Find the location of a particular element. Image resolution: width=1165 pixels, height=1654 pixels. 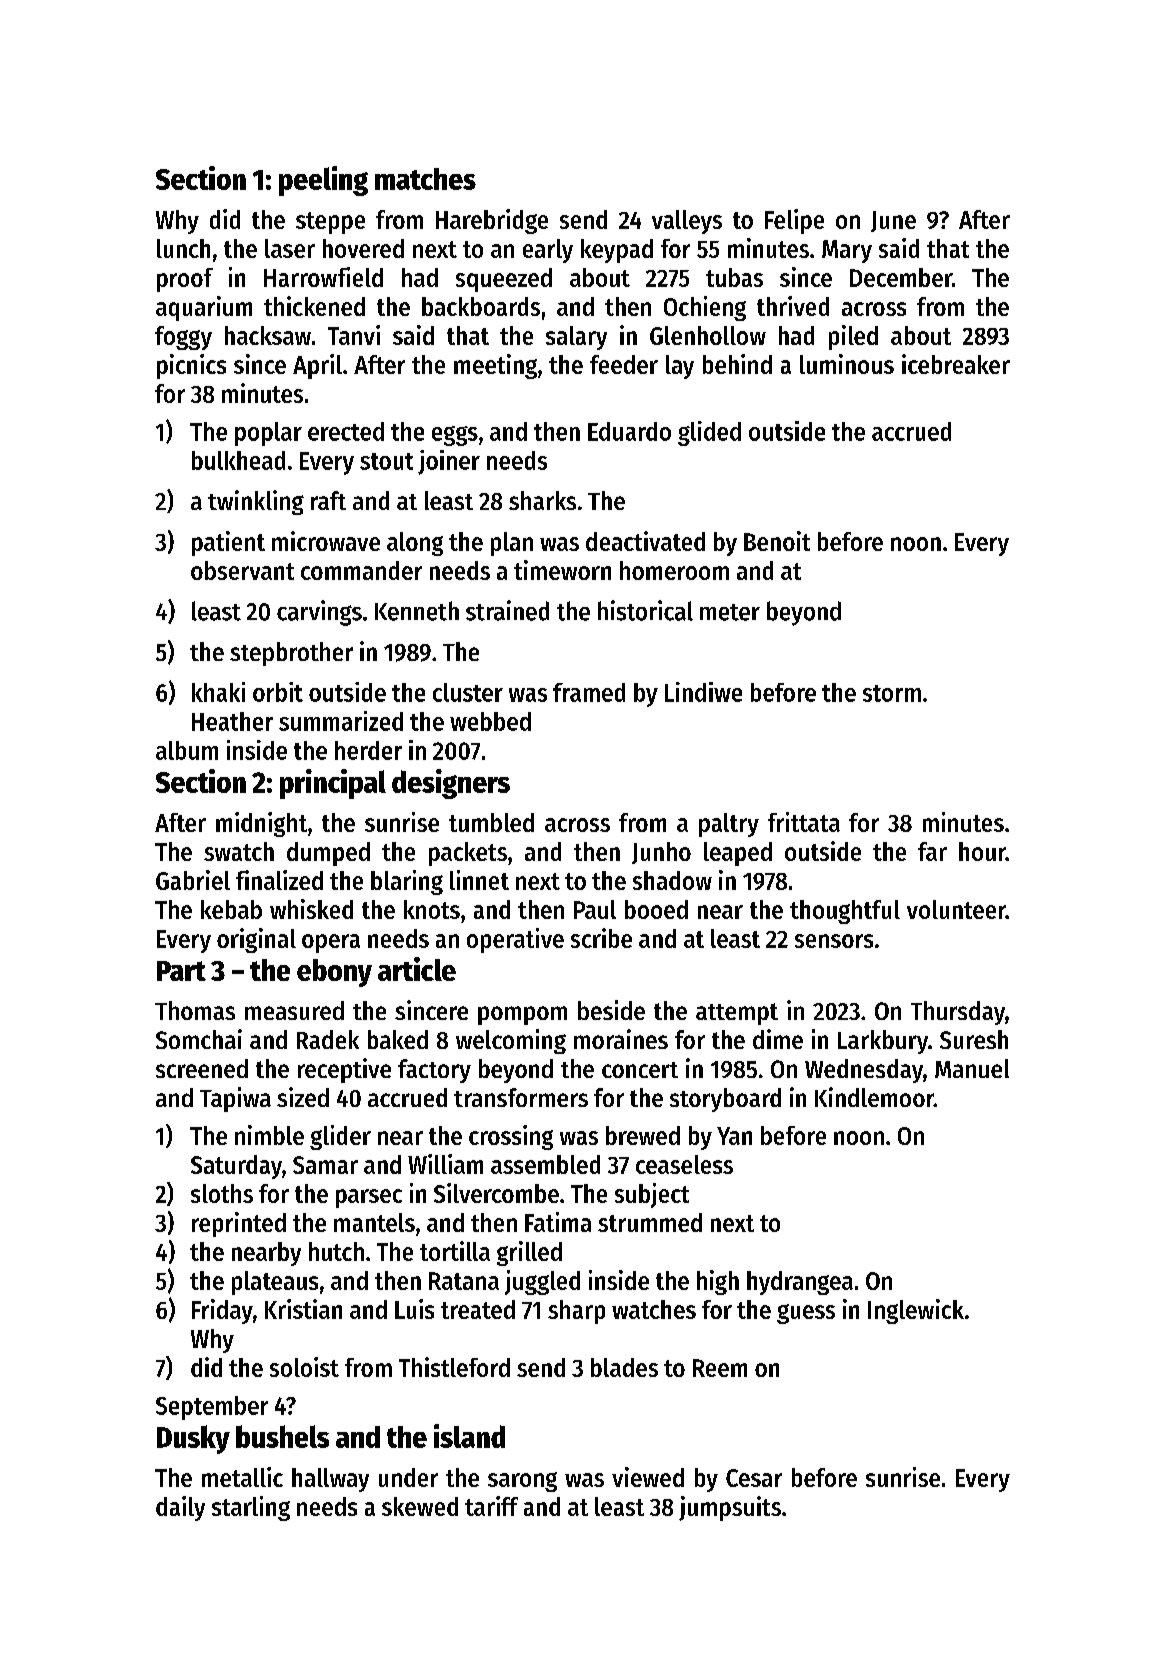

matches is located at coordinates (425, 179).
